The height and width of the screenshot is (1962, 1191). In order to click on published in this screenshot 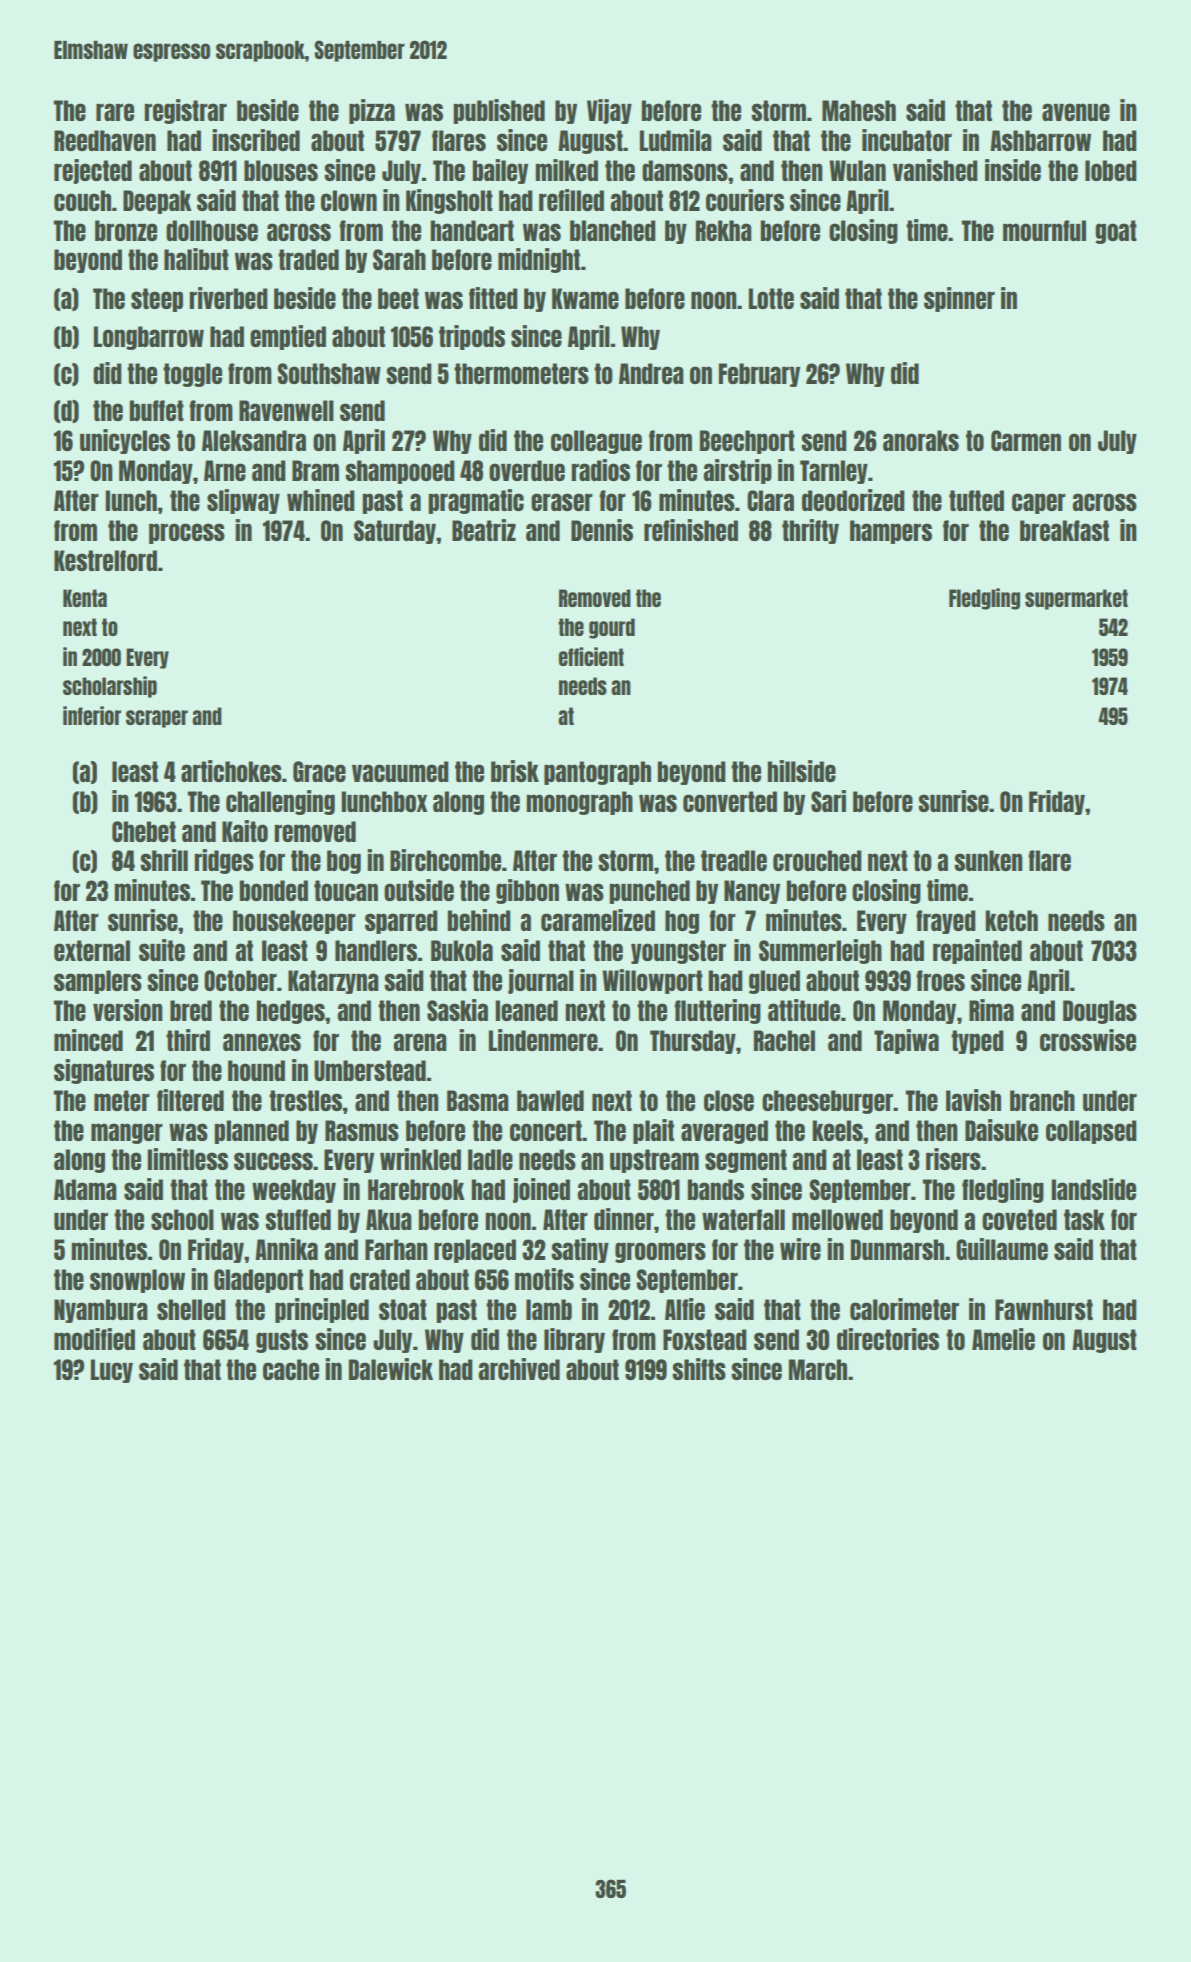, I will do `click(499, 111)`.
